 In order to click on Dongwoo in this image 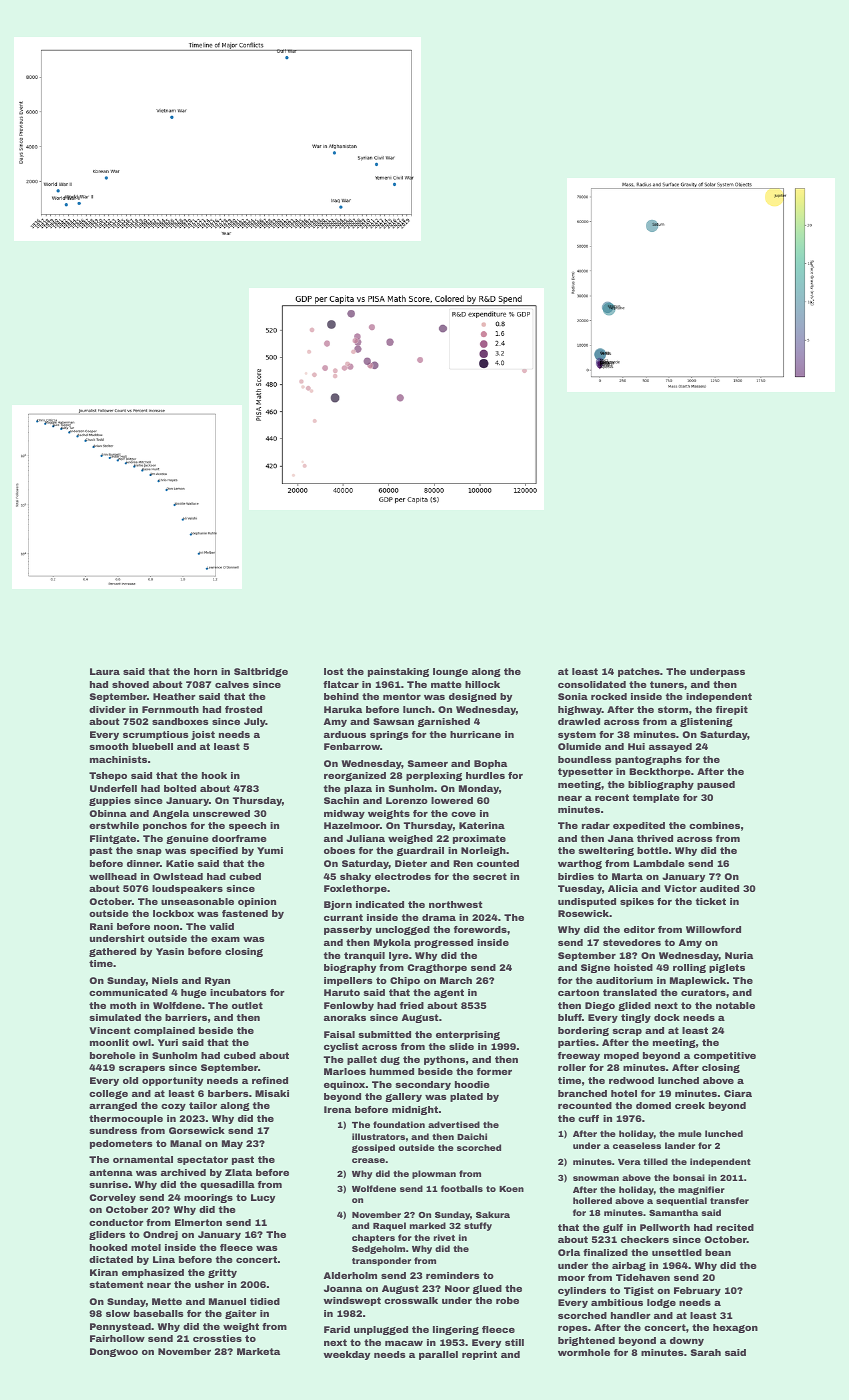, I will do `click(114, 1352)`.
